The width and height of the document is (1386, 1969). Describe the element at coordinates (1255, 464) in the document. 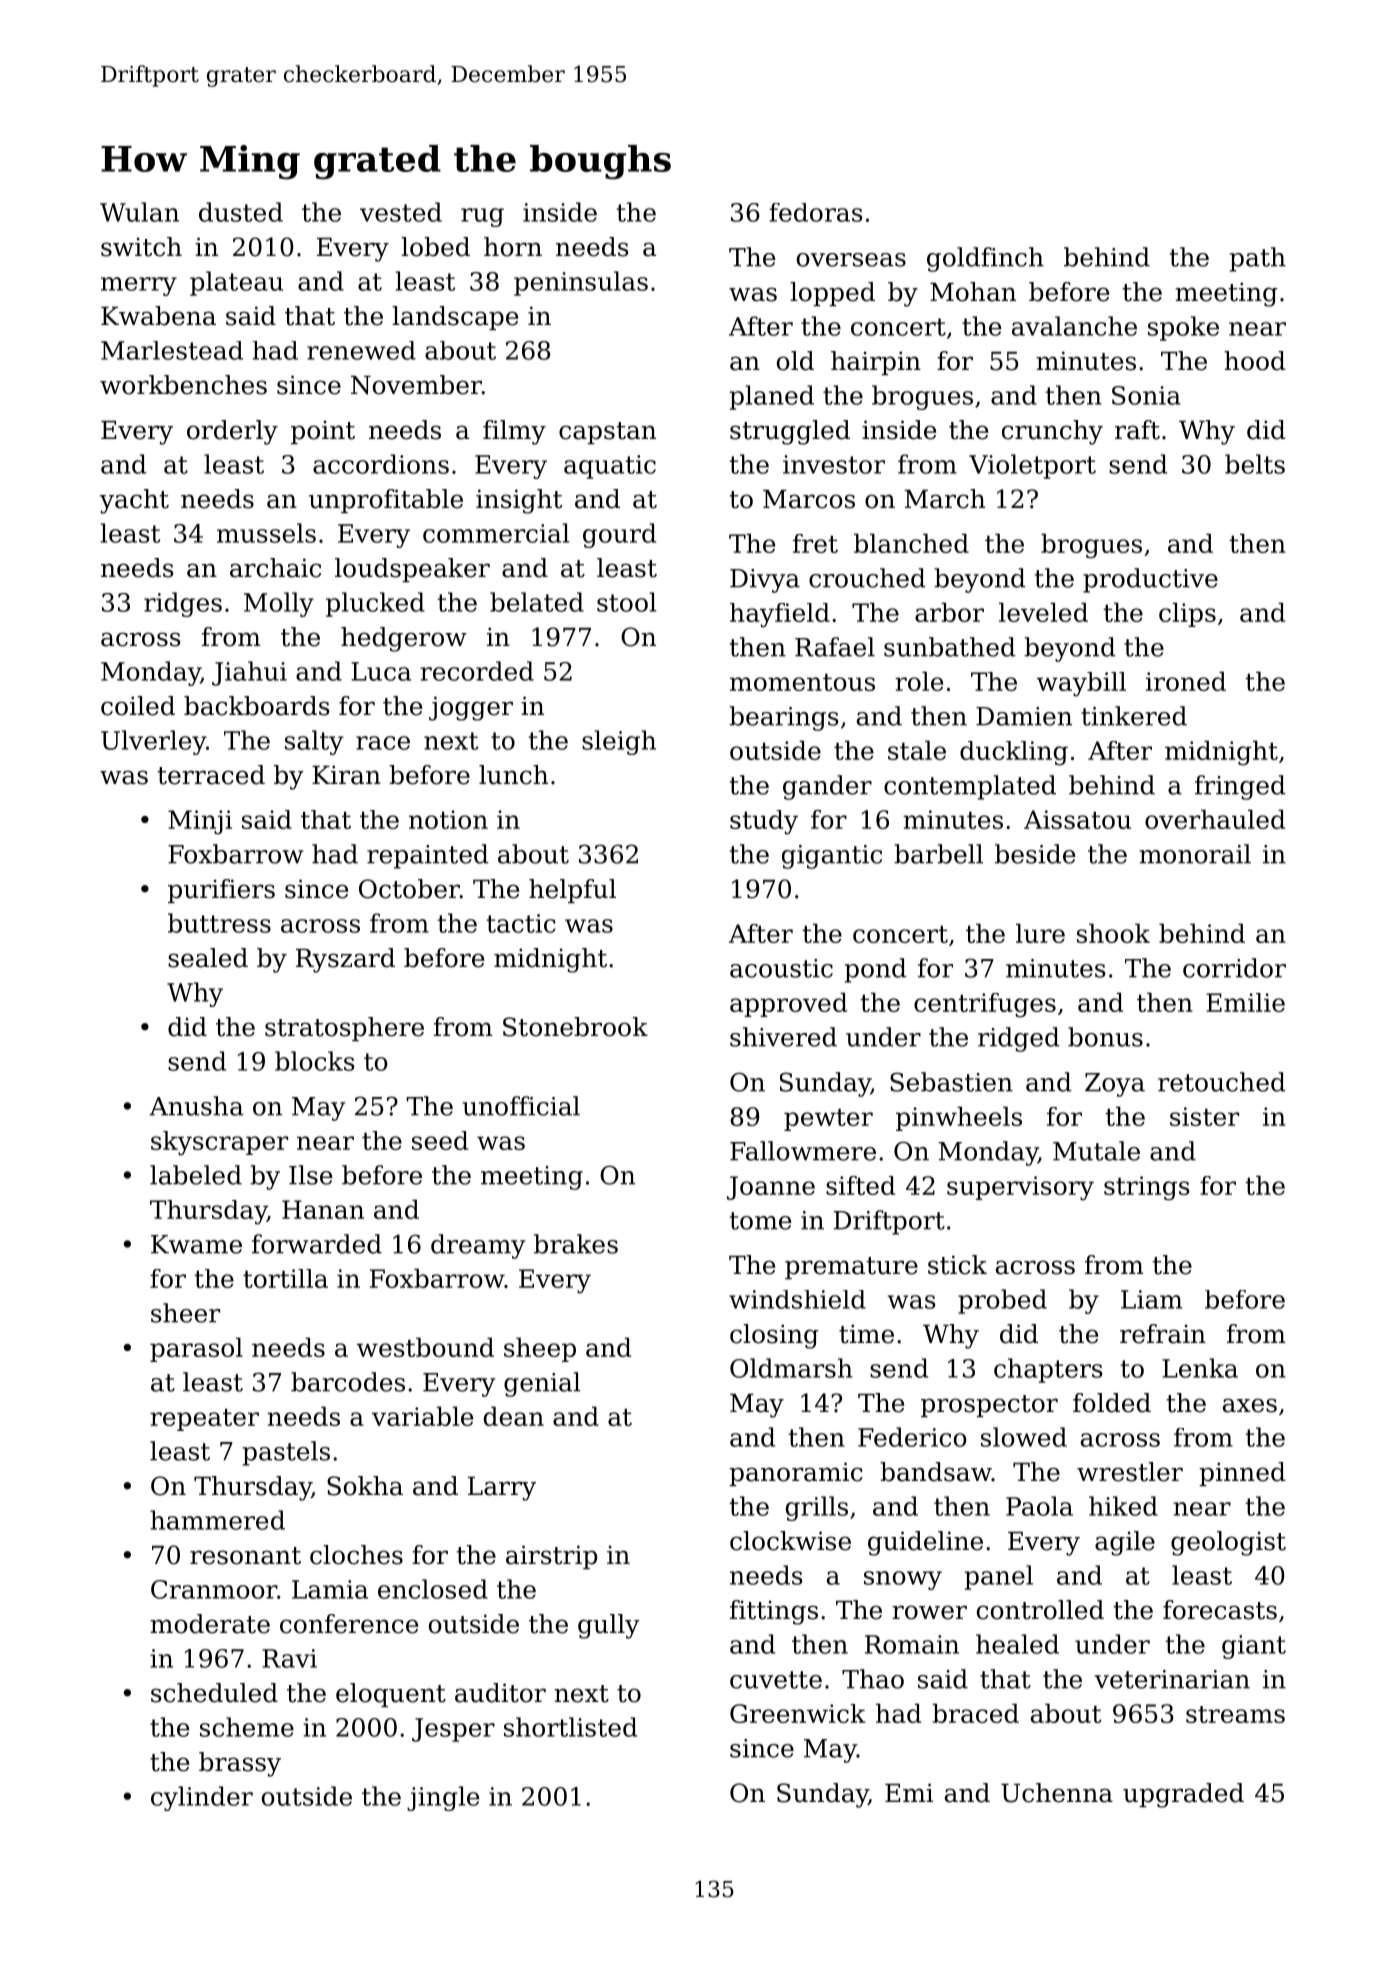

I see `belts` at that location.
